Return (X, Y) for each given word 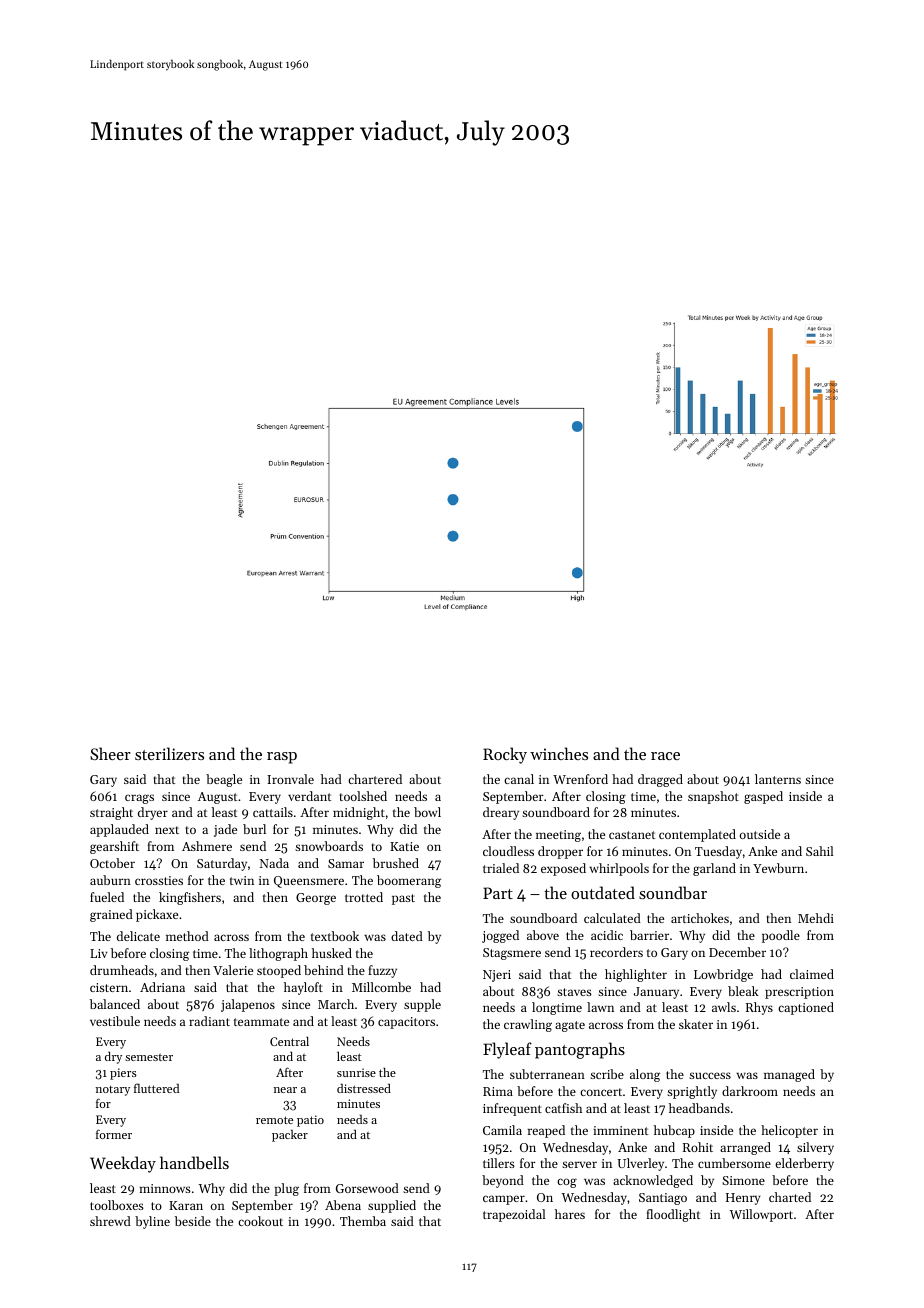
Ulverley (640, 1164)
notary (113, 1090)
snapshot (713, 797)
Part (498, 893)
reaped (546, 1131)
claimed (812, 974)
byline (152, 1222)
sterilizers (169, 753)
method (187, 936)
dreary (501, 813)
